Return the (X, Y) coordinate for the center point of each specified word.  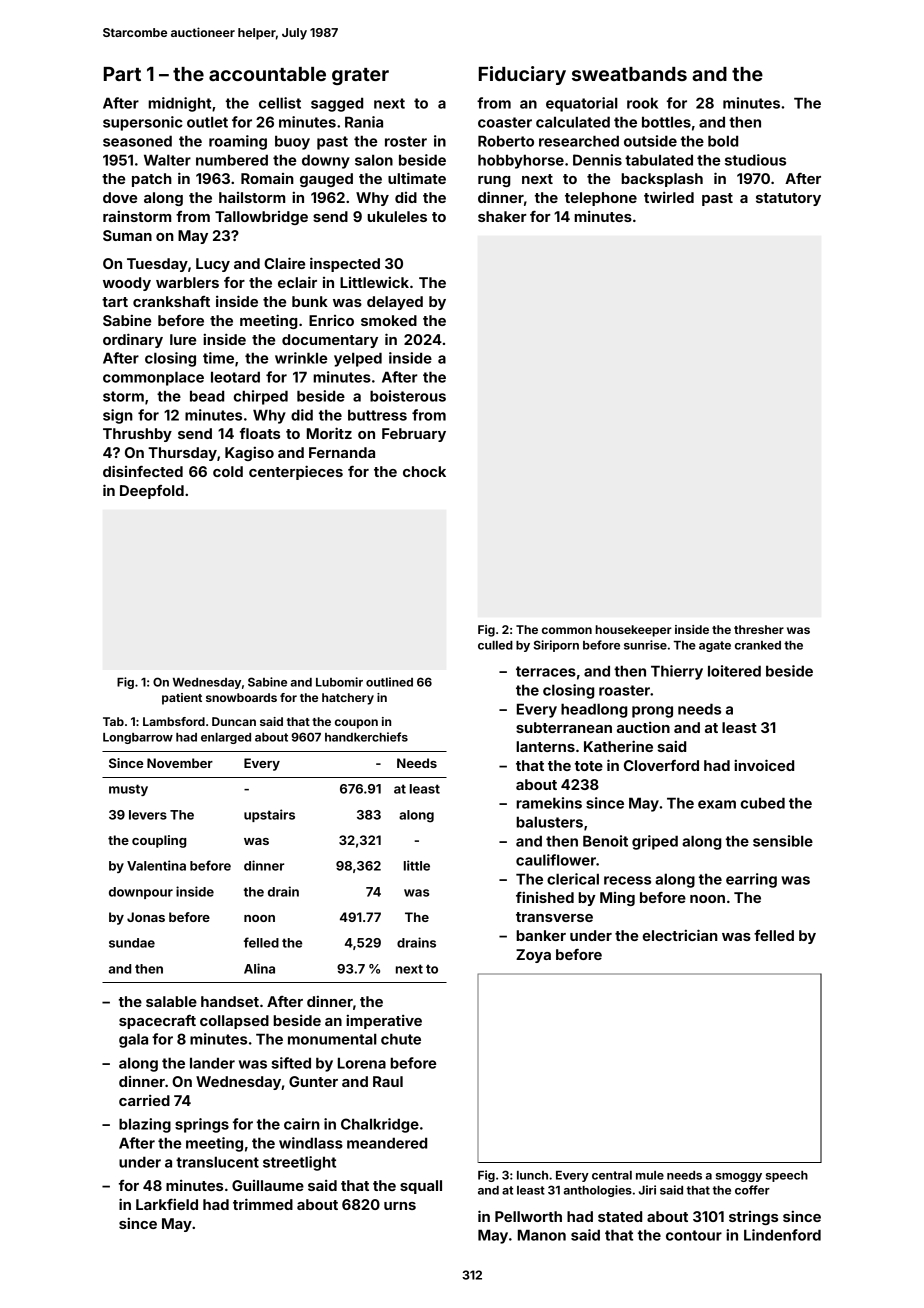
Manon (542, 1235)
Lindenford (782, 1235)
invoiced (764, 765)
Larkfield (167, 1204)
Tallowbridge (261, 218)
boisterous (408, 396)
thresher (759, 629)
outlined (389, 682)
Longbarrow (138, 738)
